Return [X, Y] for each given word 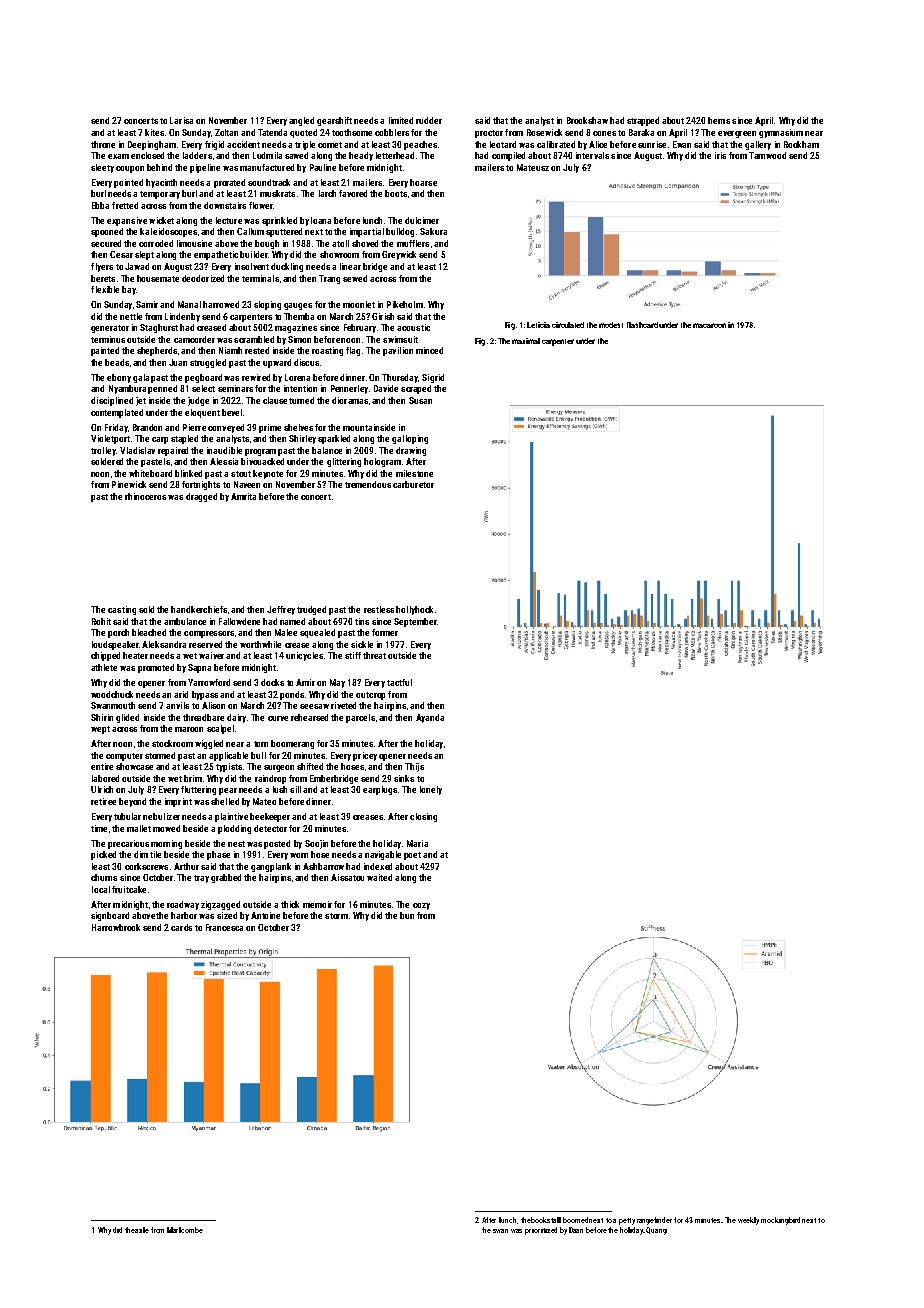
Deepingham [152, 145]
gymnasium [781, 133]
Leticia [538, 325]
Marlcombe [185, 1230]
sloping [267, 305]
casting [122, 610]
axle [142, 1230]
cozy [421, 906]
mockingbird [780, 1221]
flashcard [642, 325]
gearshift [334, 121]
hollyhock [414, 610]
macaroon [709, 325]
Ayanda [430, 718]
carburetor [413, 484]
